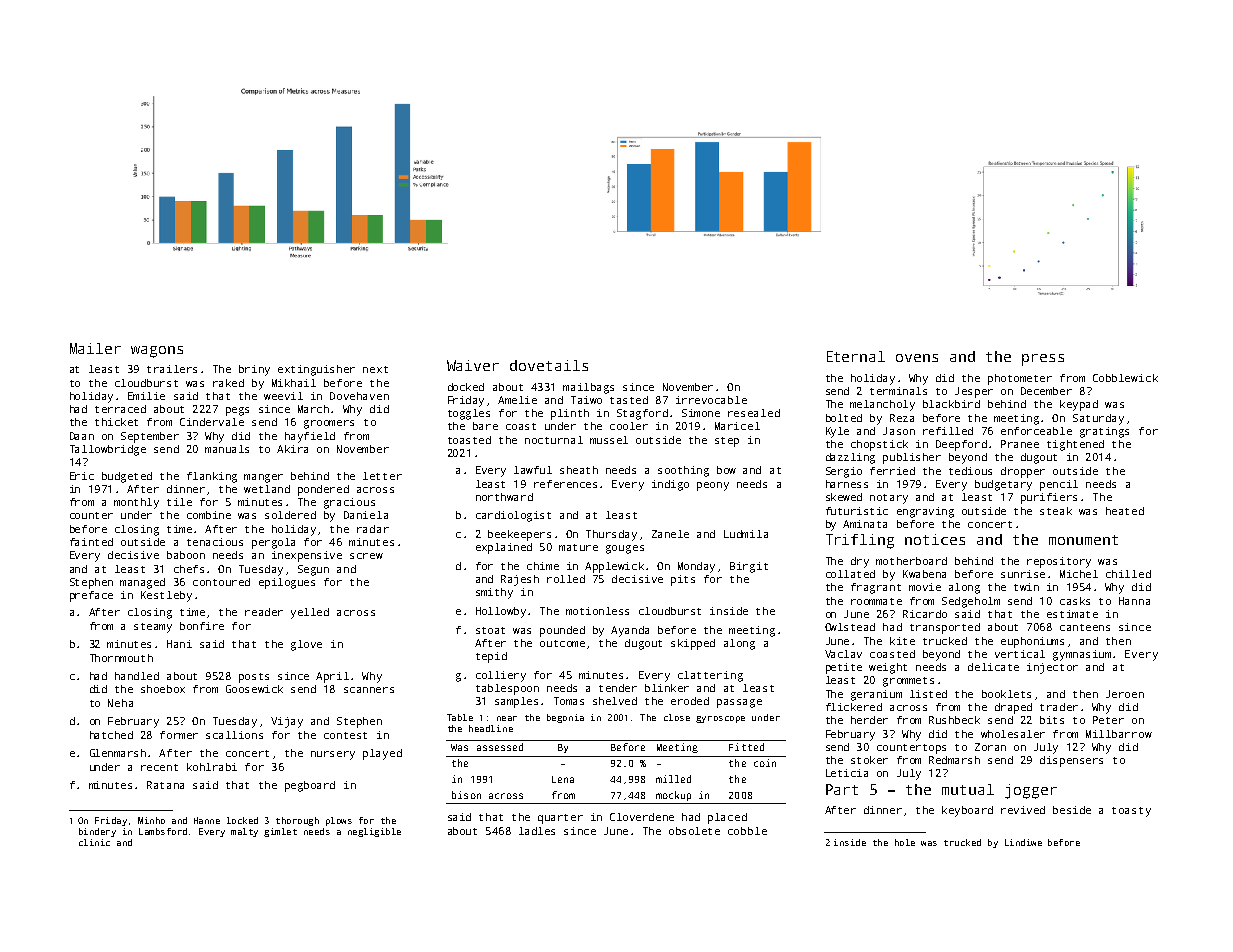  I want to click on Millbarrow, so click(1119, 734).
